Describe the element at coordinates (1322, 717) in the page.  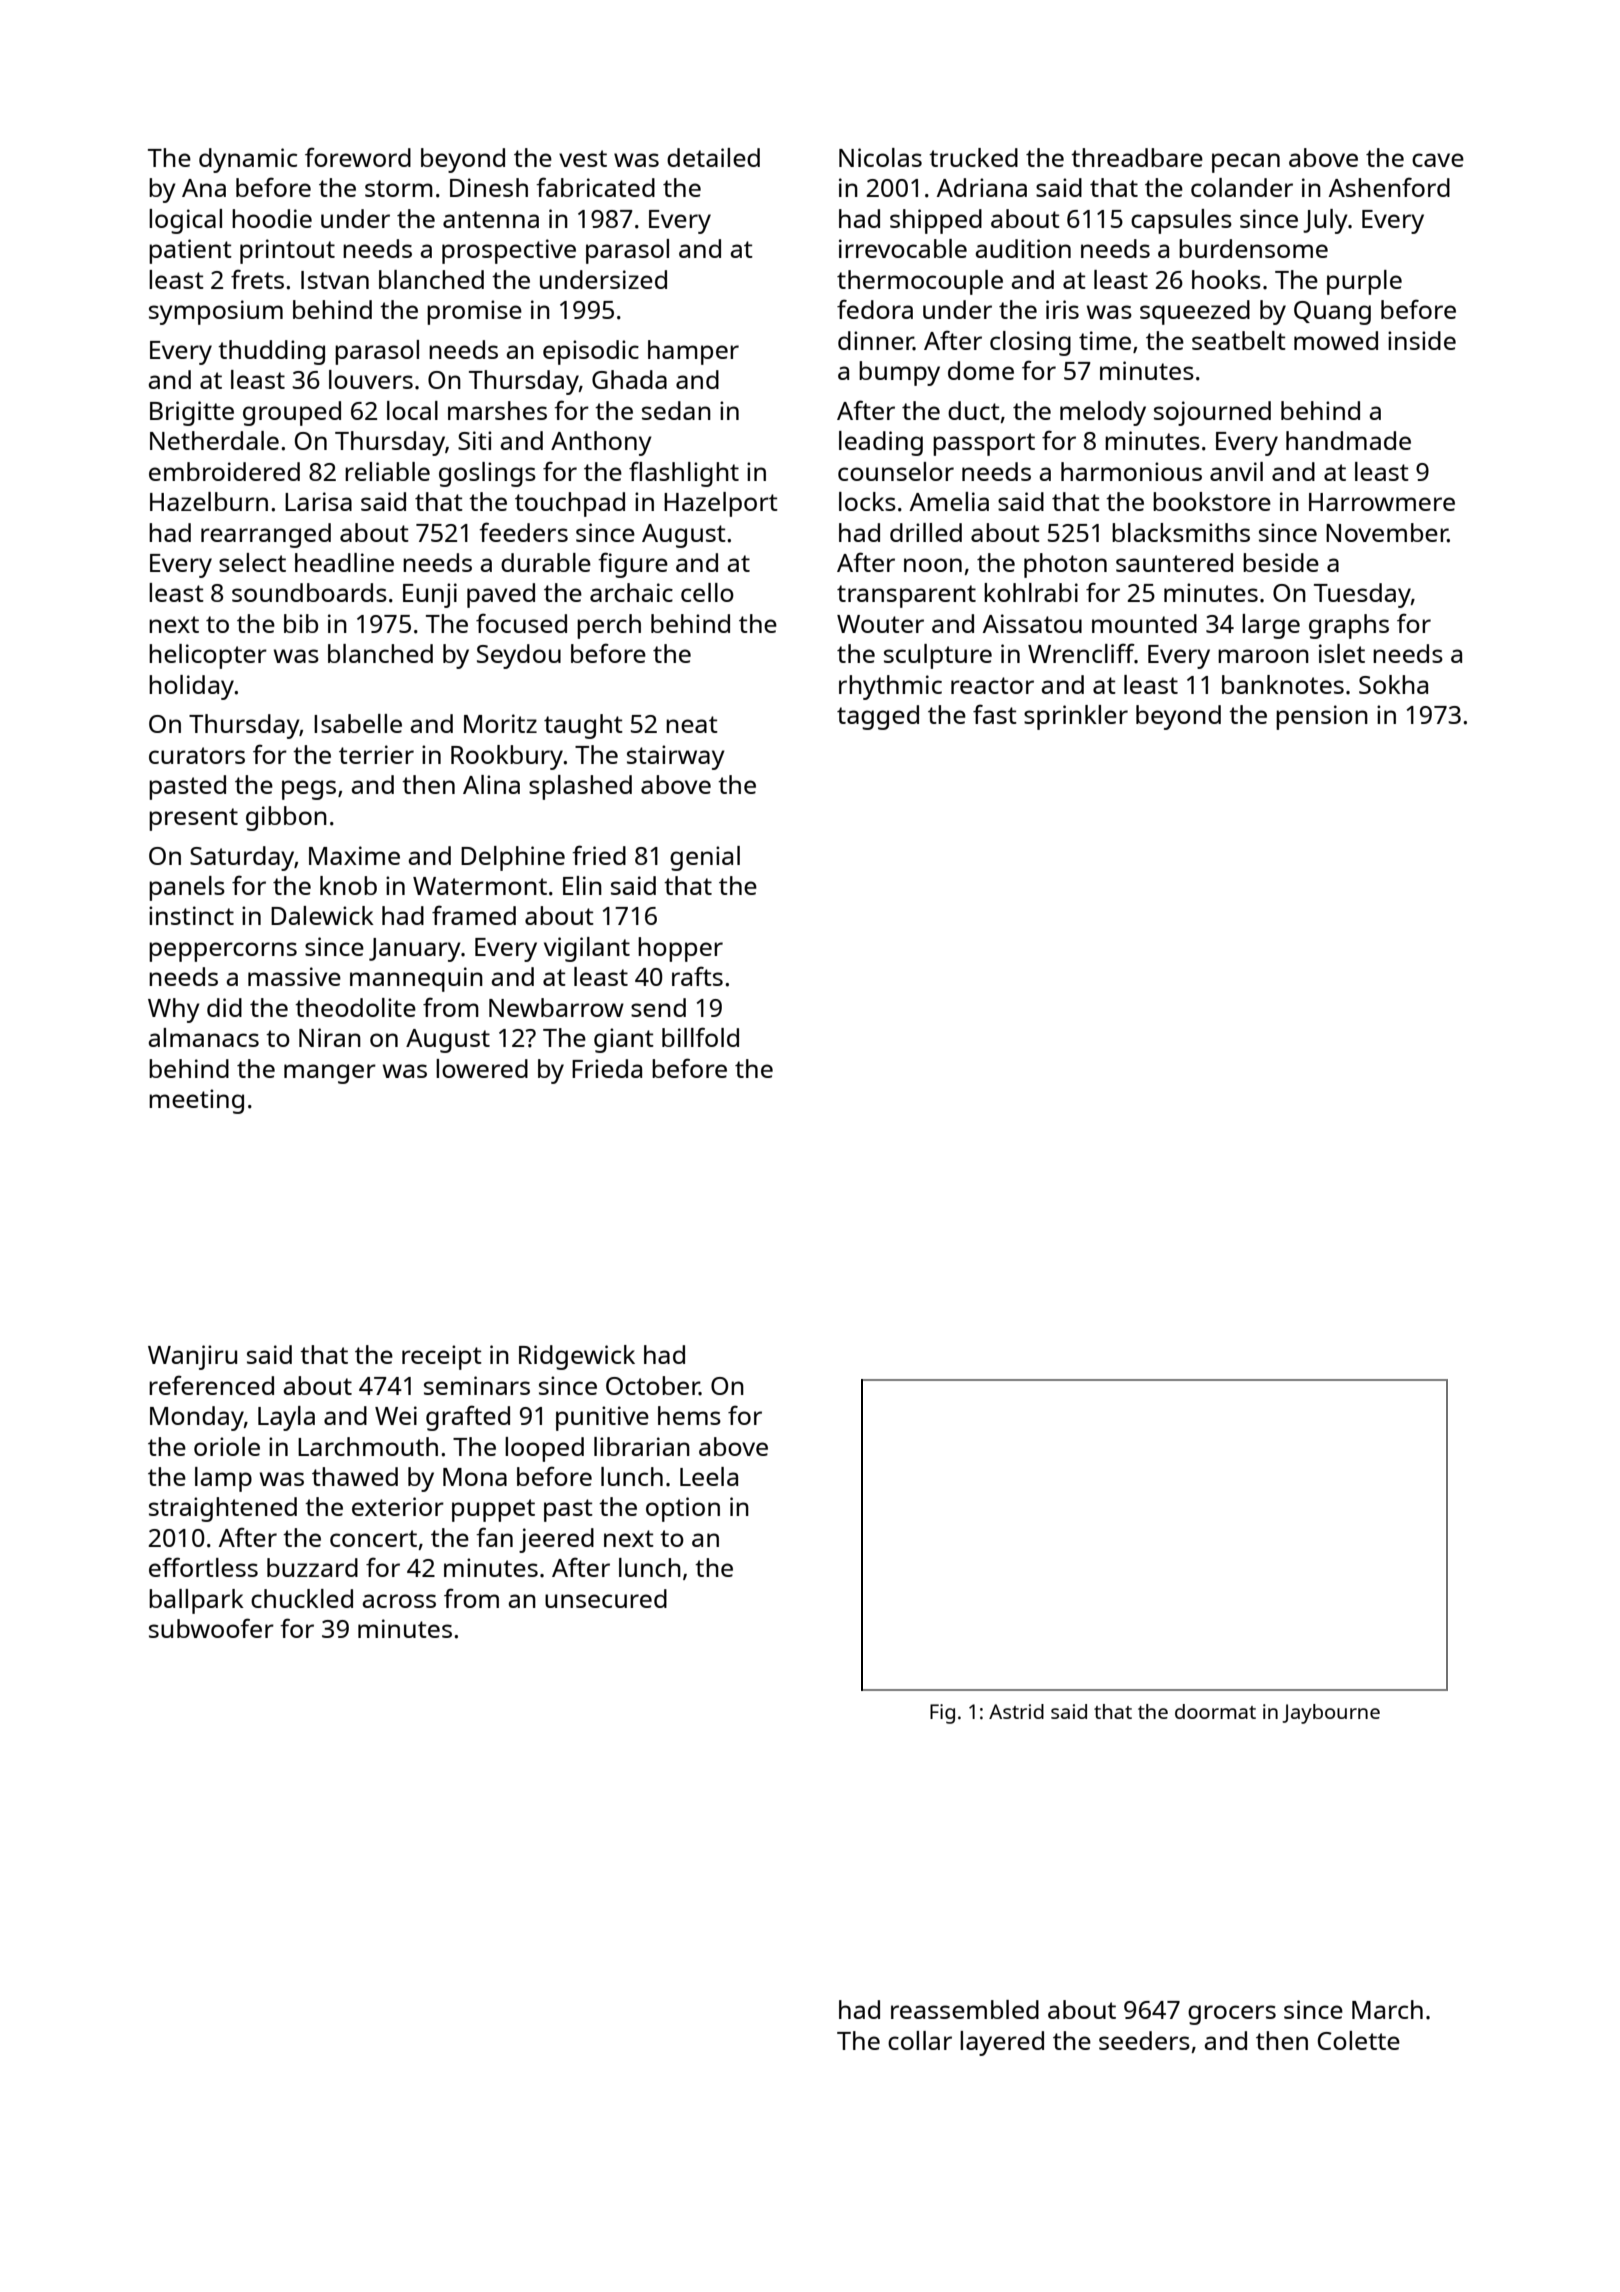
I see `pension` at that location.
